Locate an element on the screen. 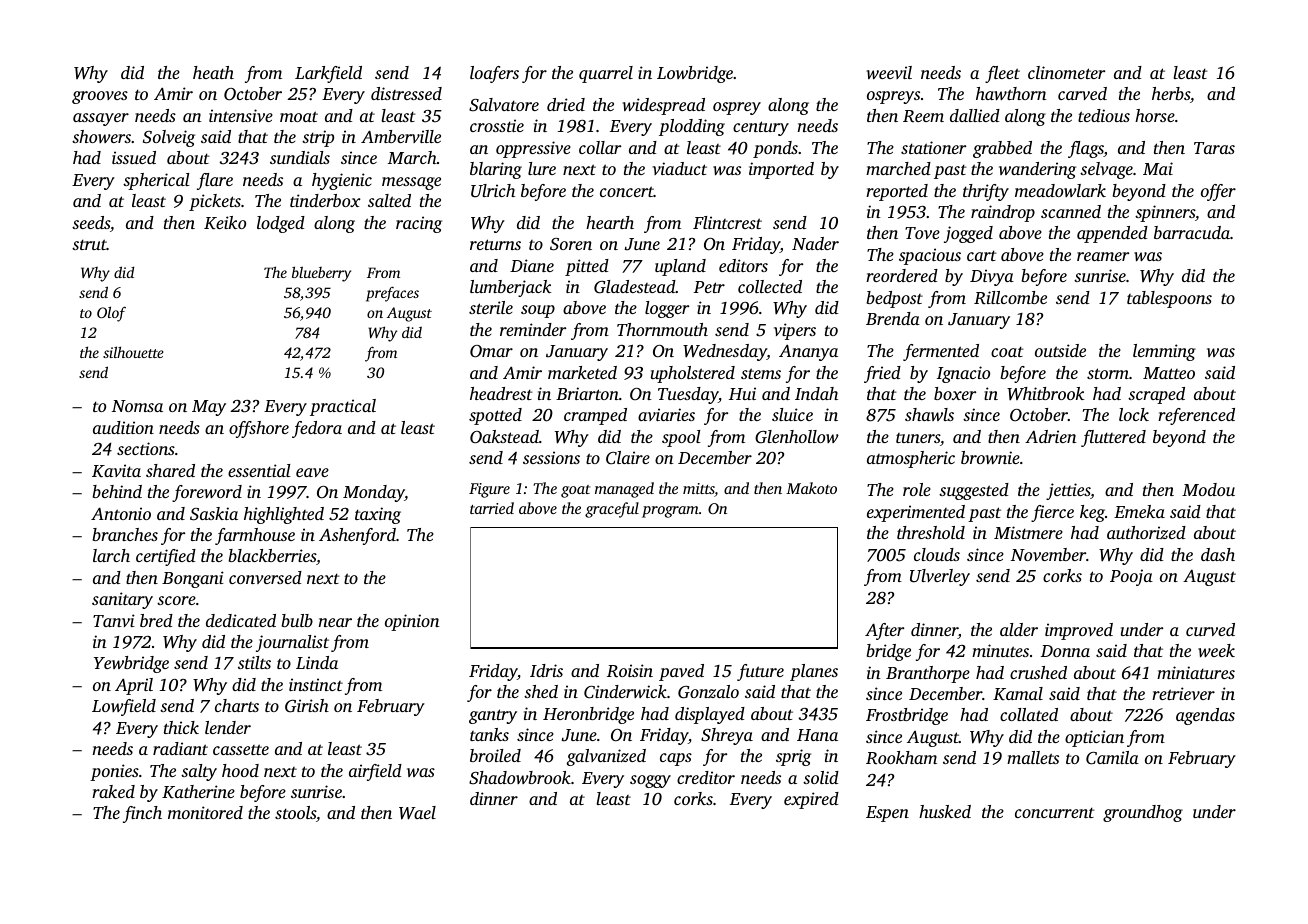 The height and width of the screenshot is (924, 1308). Wael is located at coordinates (417, 813).
